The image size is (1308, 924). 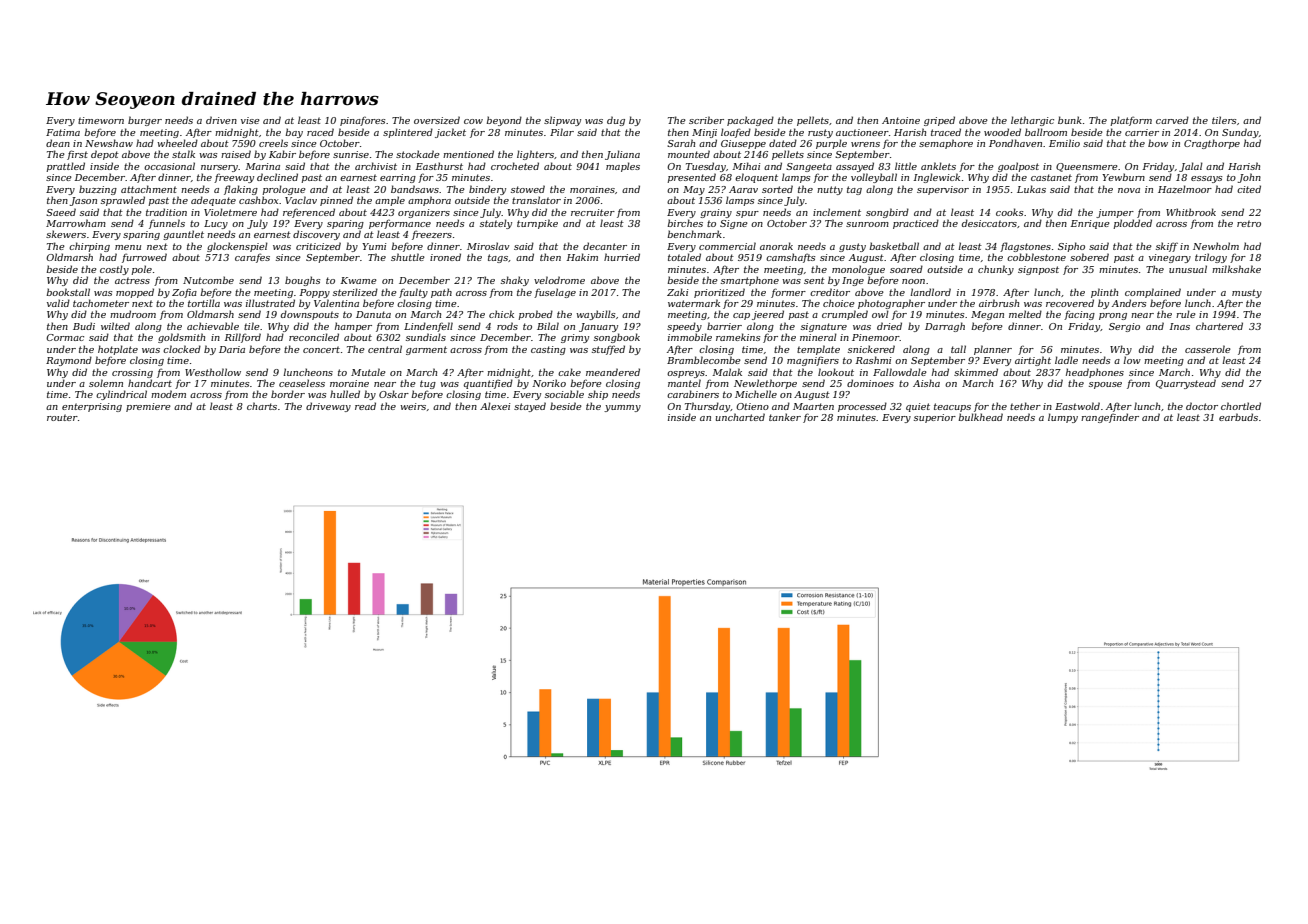 What do you see at coordinates (785, 417) in the screenshot?
I see `tanker` at bounding box center [785, 417].
